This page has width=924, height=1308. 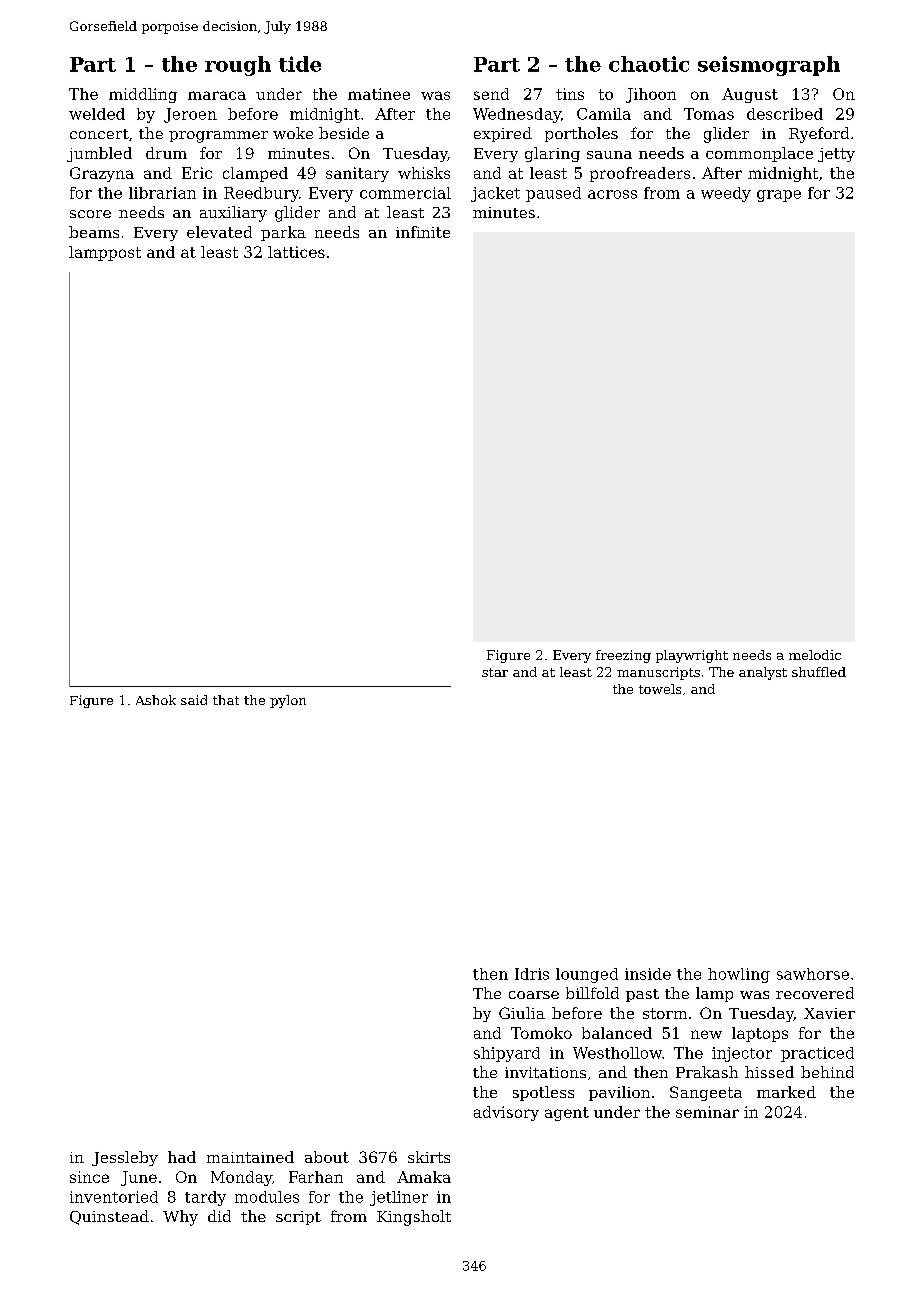 I want to click on sanitary, so click(x=357, y=174).
